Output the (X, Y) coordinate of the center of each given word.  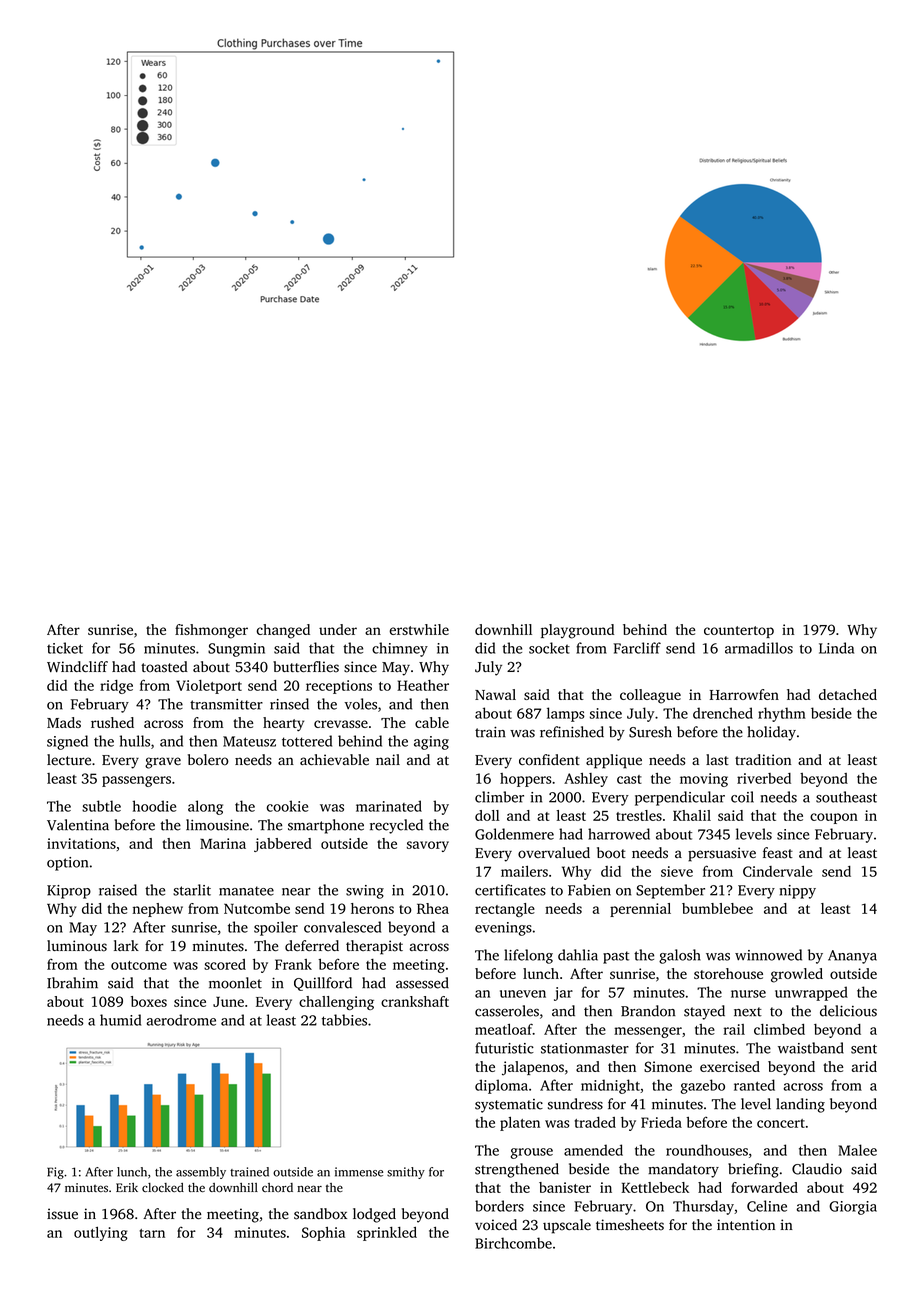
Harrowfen (744, 694)
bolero (208, 760)
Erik (127, 1187)
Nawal (495, 694)
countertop (739, 632)
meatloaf (504, 1029)
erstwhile (419, 629)
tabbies (344, 1020)
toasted (164, 667)
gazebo (703, 1086)
